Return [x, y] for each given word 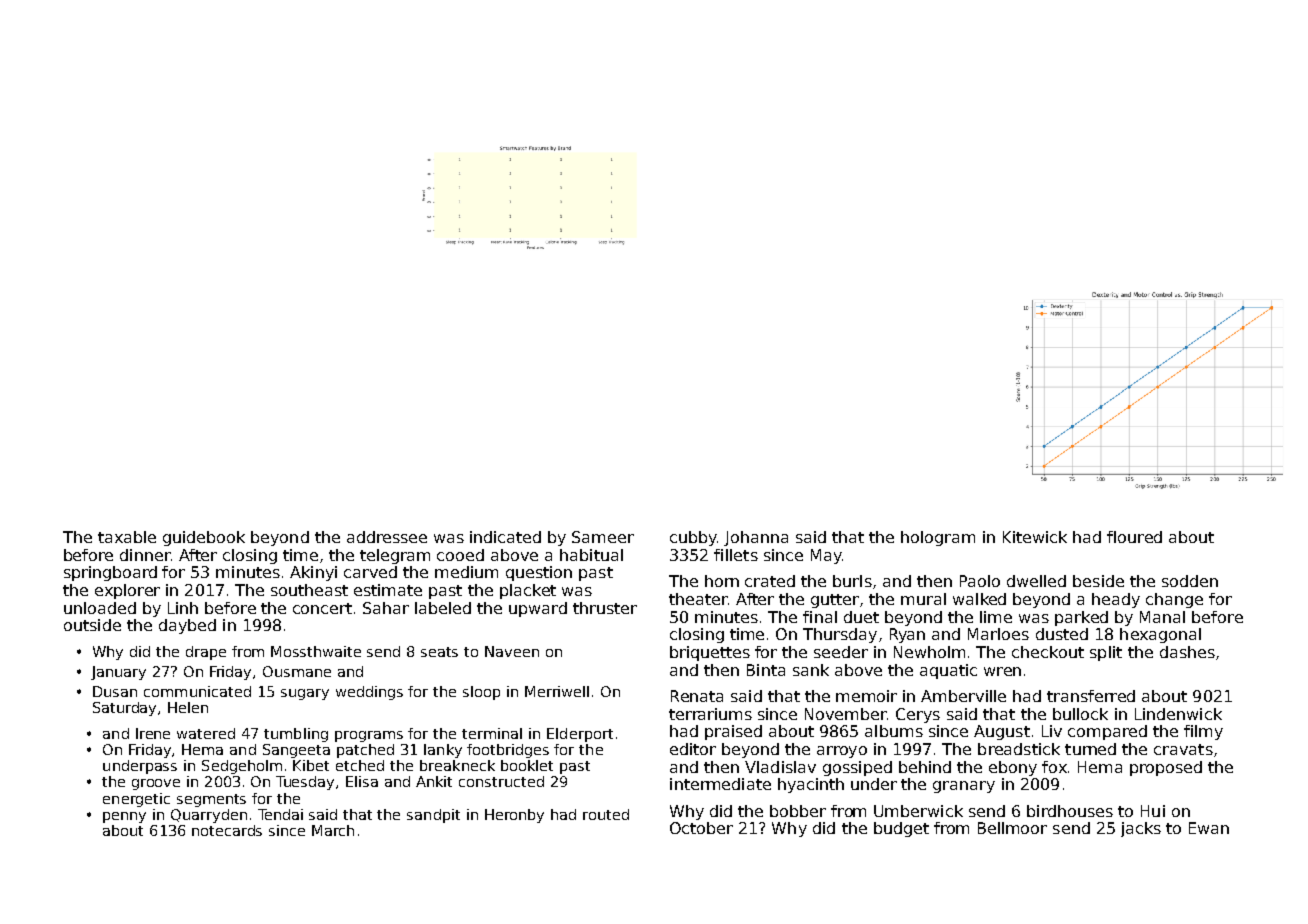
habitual [591, 555]
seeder [841, 652]
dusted [1062, 634]
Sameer [603, 537]
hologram [938, 538]
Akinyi [313, 573]
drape [206, 653]
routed [606, 814]
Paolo [980, 581]
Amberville [963, 696]
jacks [1141, 829]
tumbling [296, 735]
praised [733, 732]
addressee [387, 537]
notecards [227, 830]
